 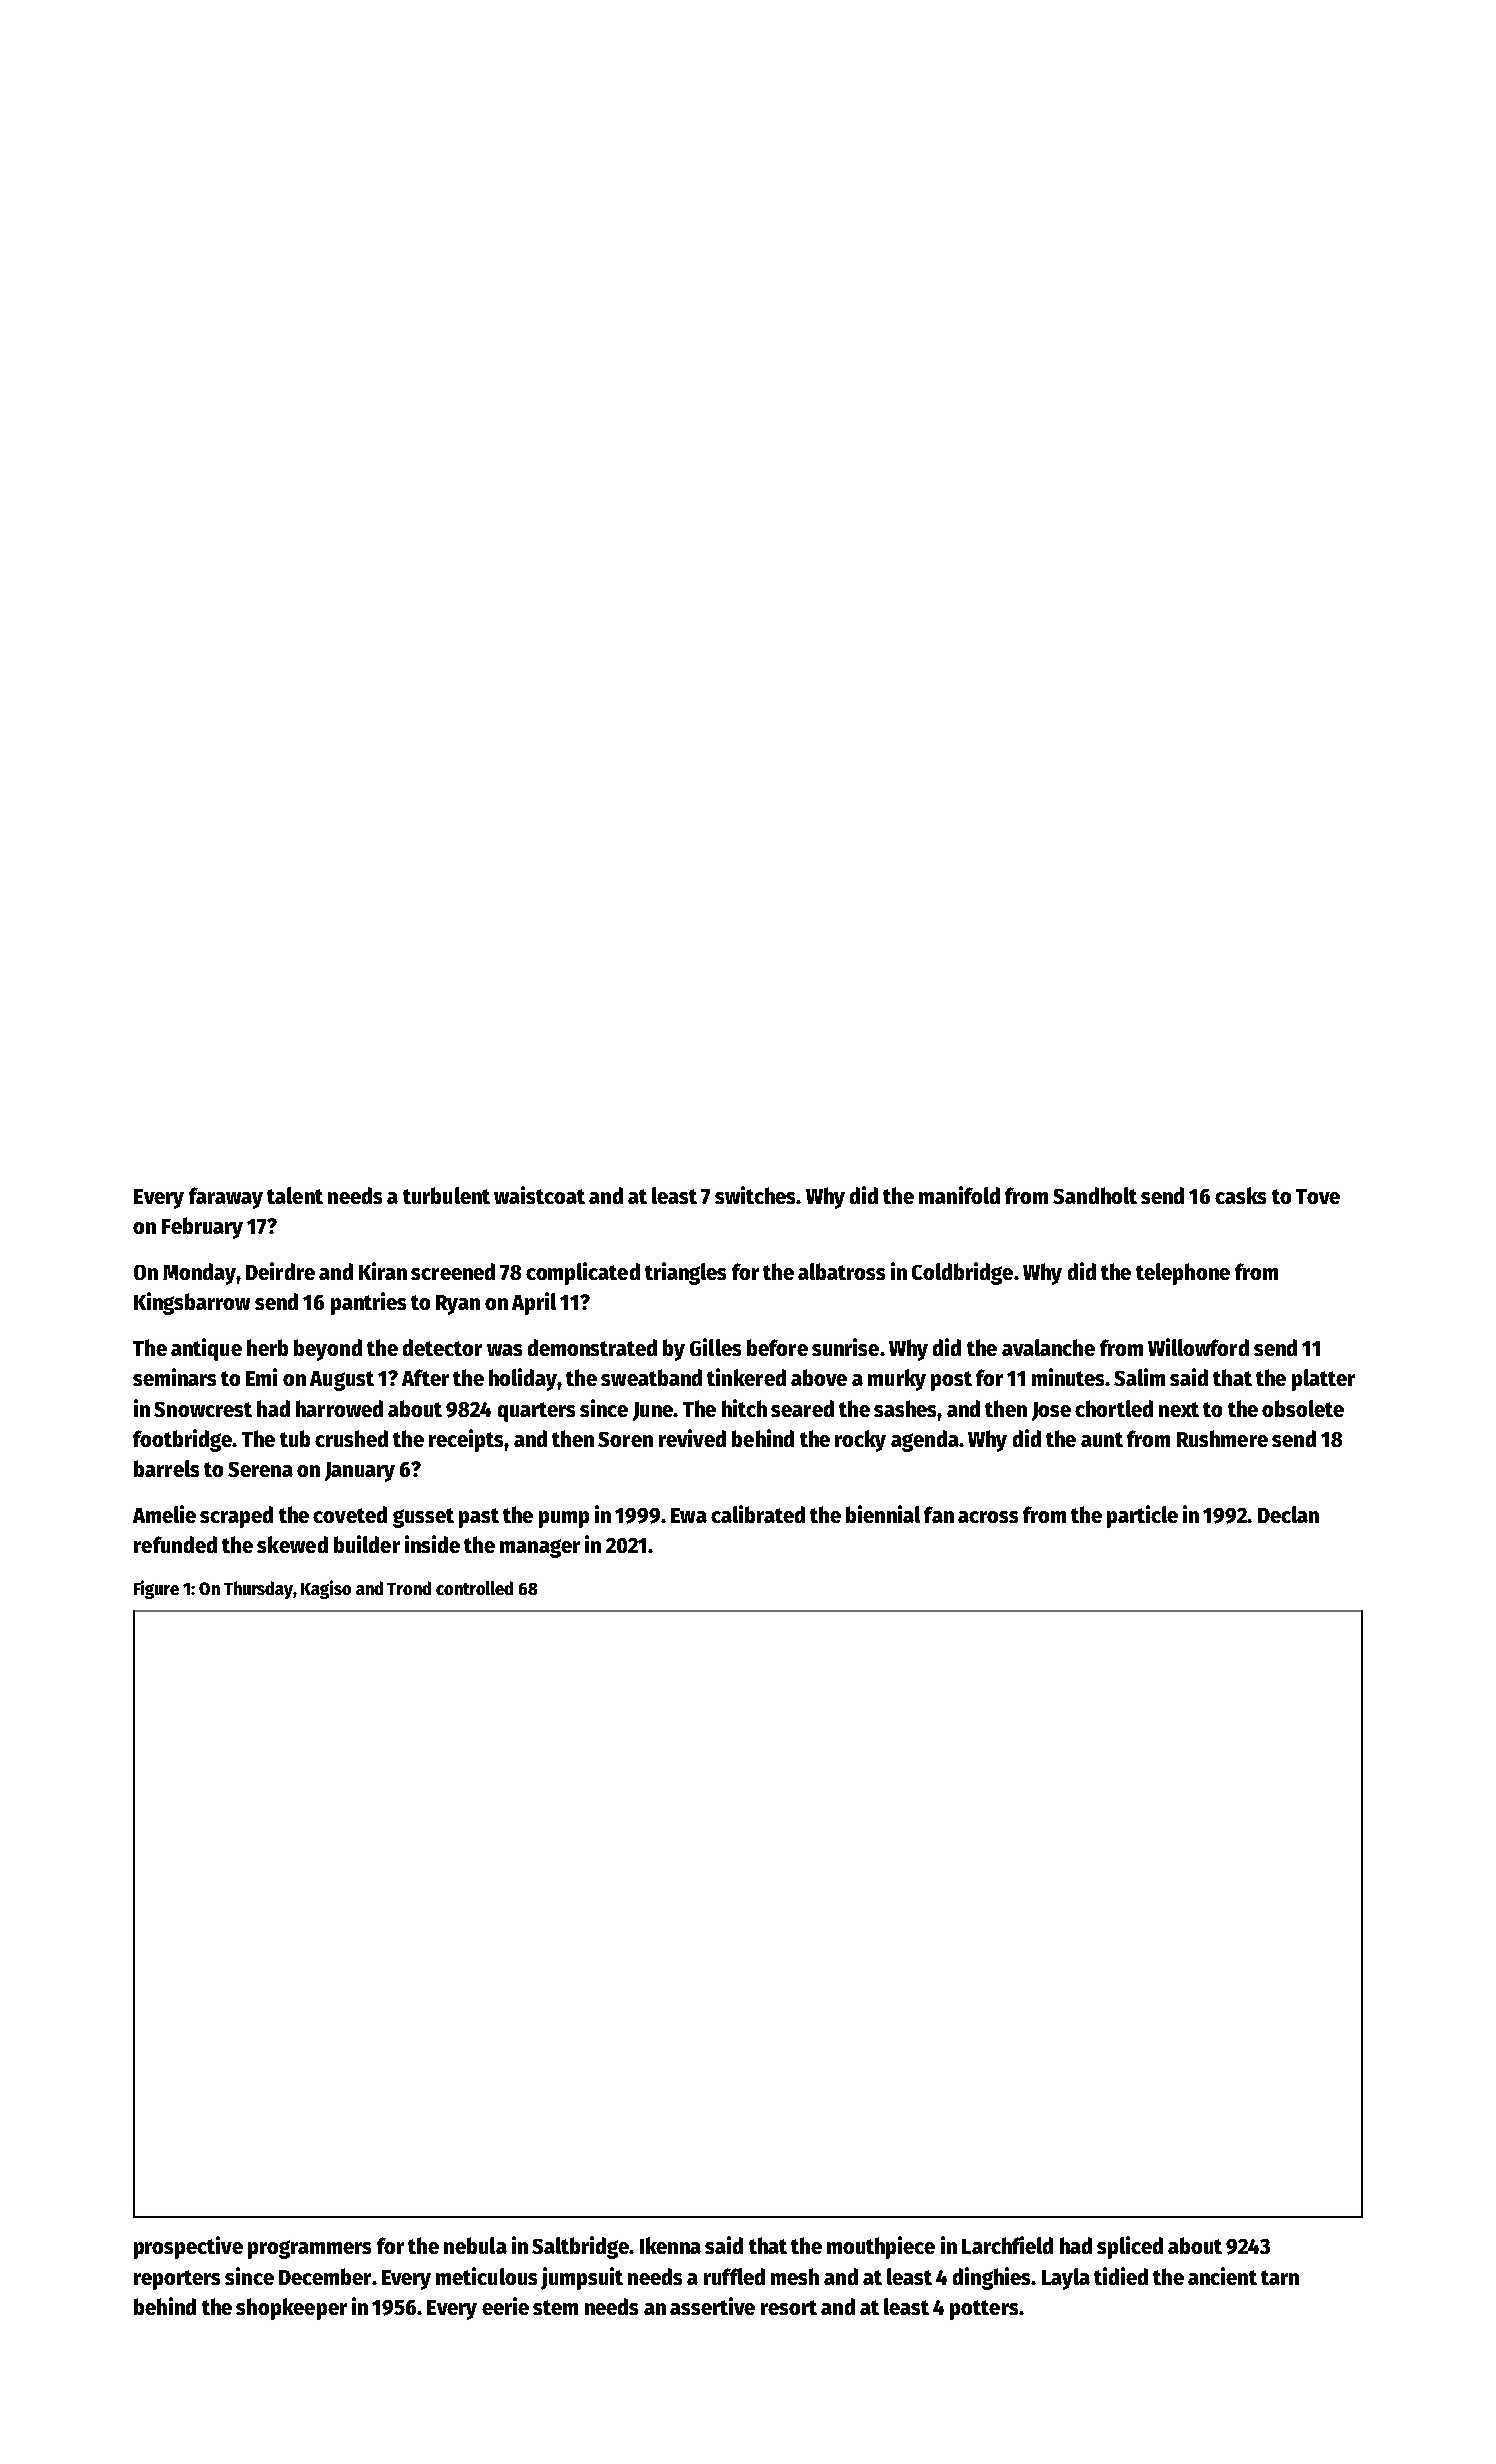 What do you see at coordinates (988, 1517) in the screenshot?
I see `across` at bounding box center [988, 1517].
